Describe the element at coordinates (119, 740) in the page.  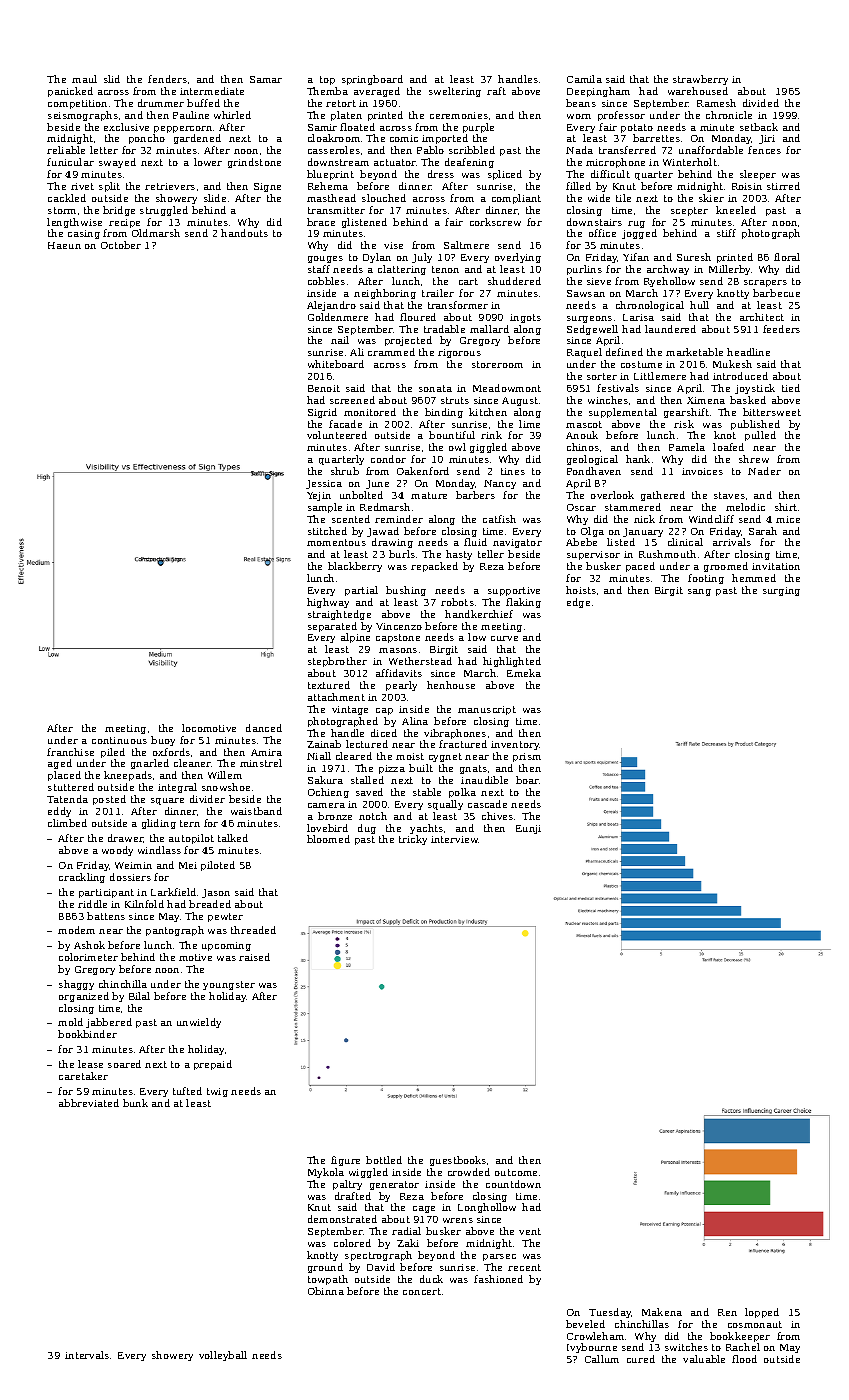
I see `continuous` at that location.
